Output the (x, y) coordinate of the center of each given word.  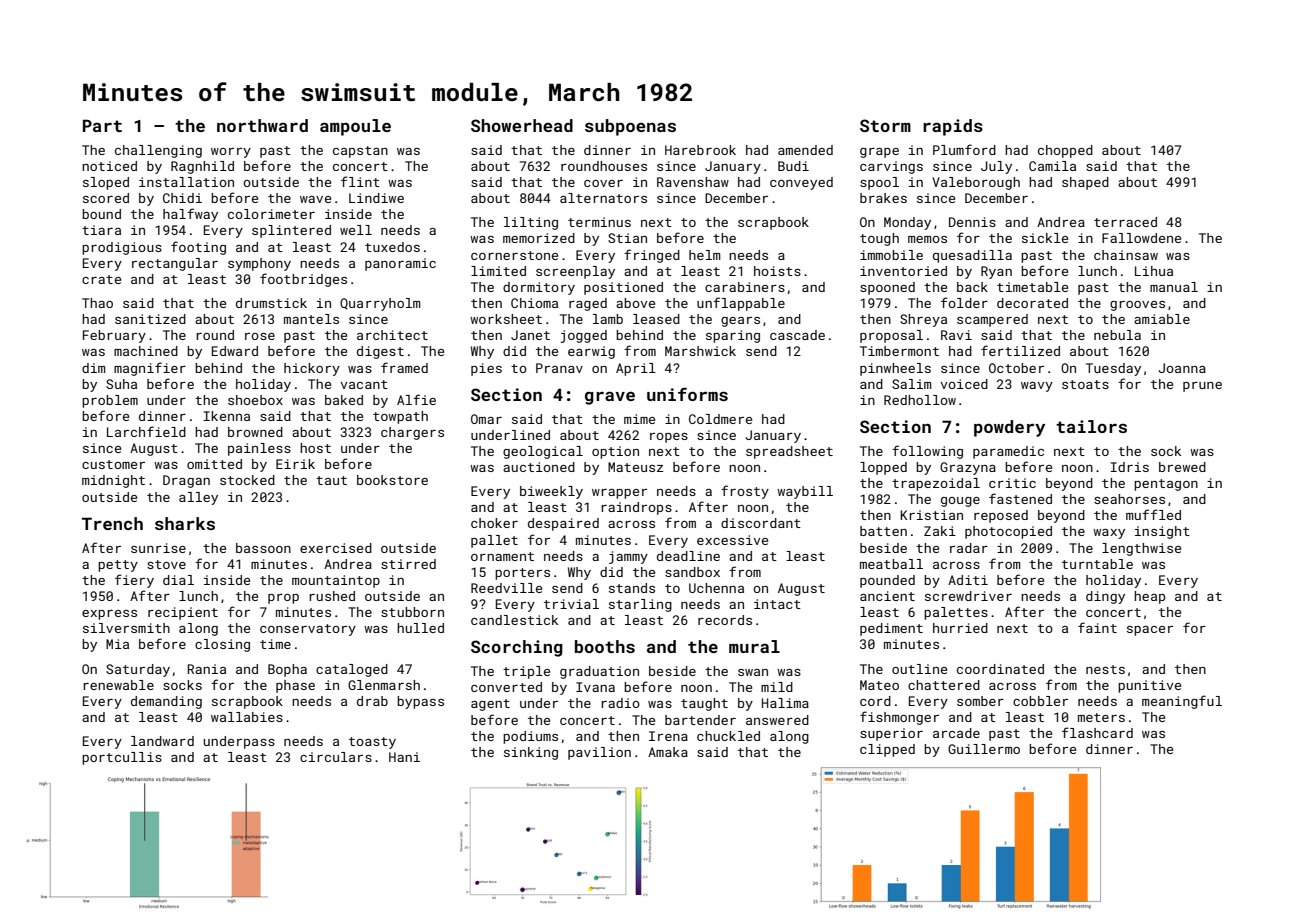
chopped (1065, 151)
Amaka (668, 752)
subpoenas (630, 127)
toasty (372, 743)
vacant (364, 384)
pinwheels (895, 369)
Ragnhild (202, 167)
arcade (956, 733)
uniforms (687, 394)
